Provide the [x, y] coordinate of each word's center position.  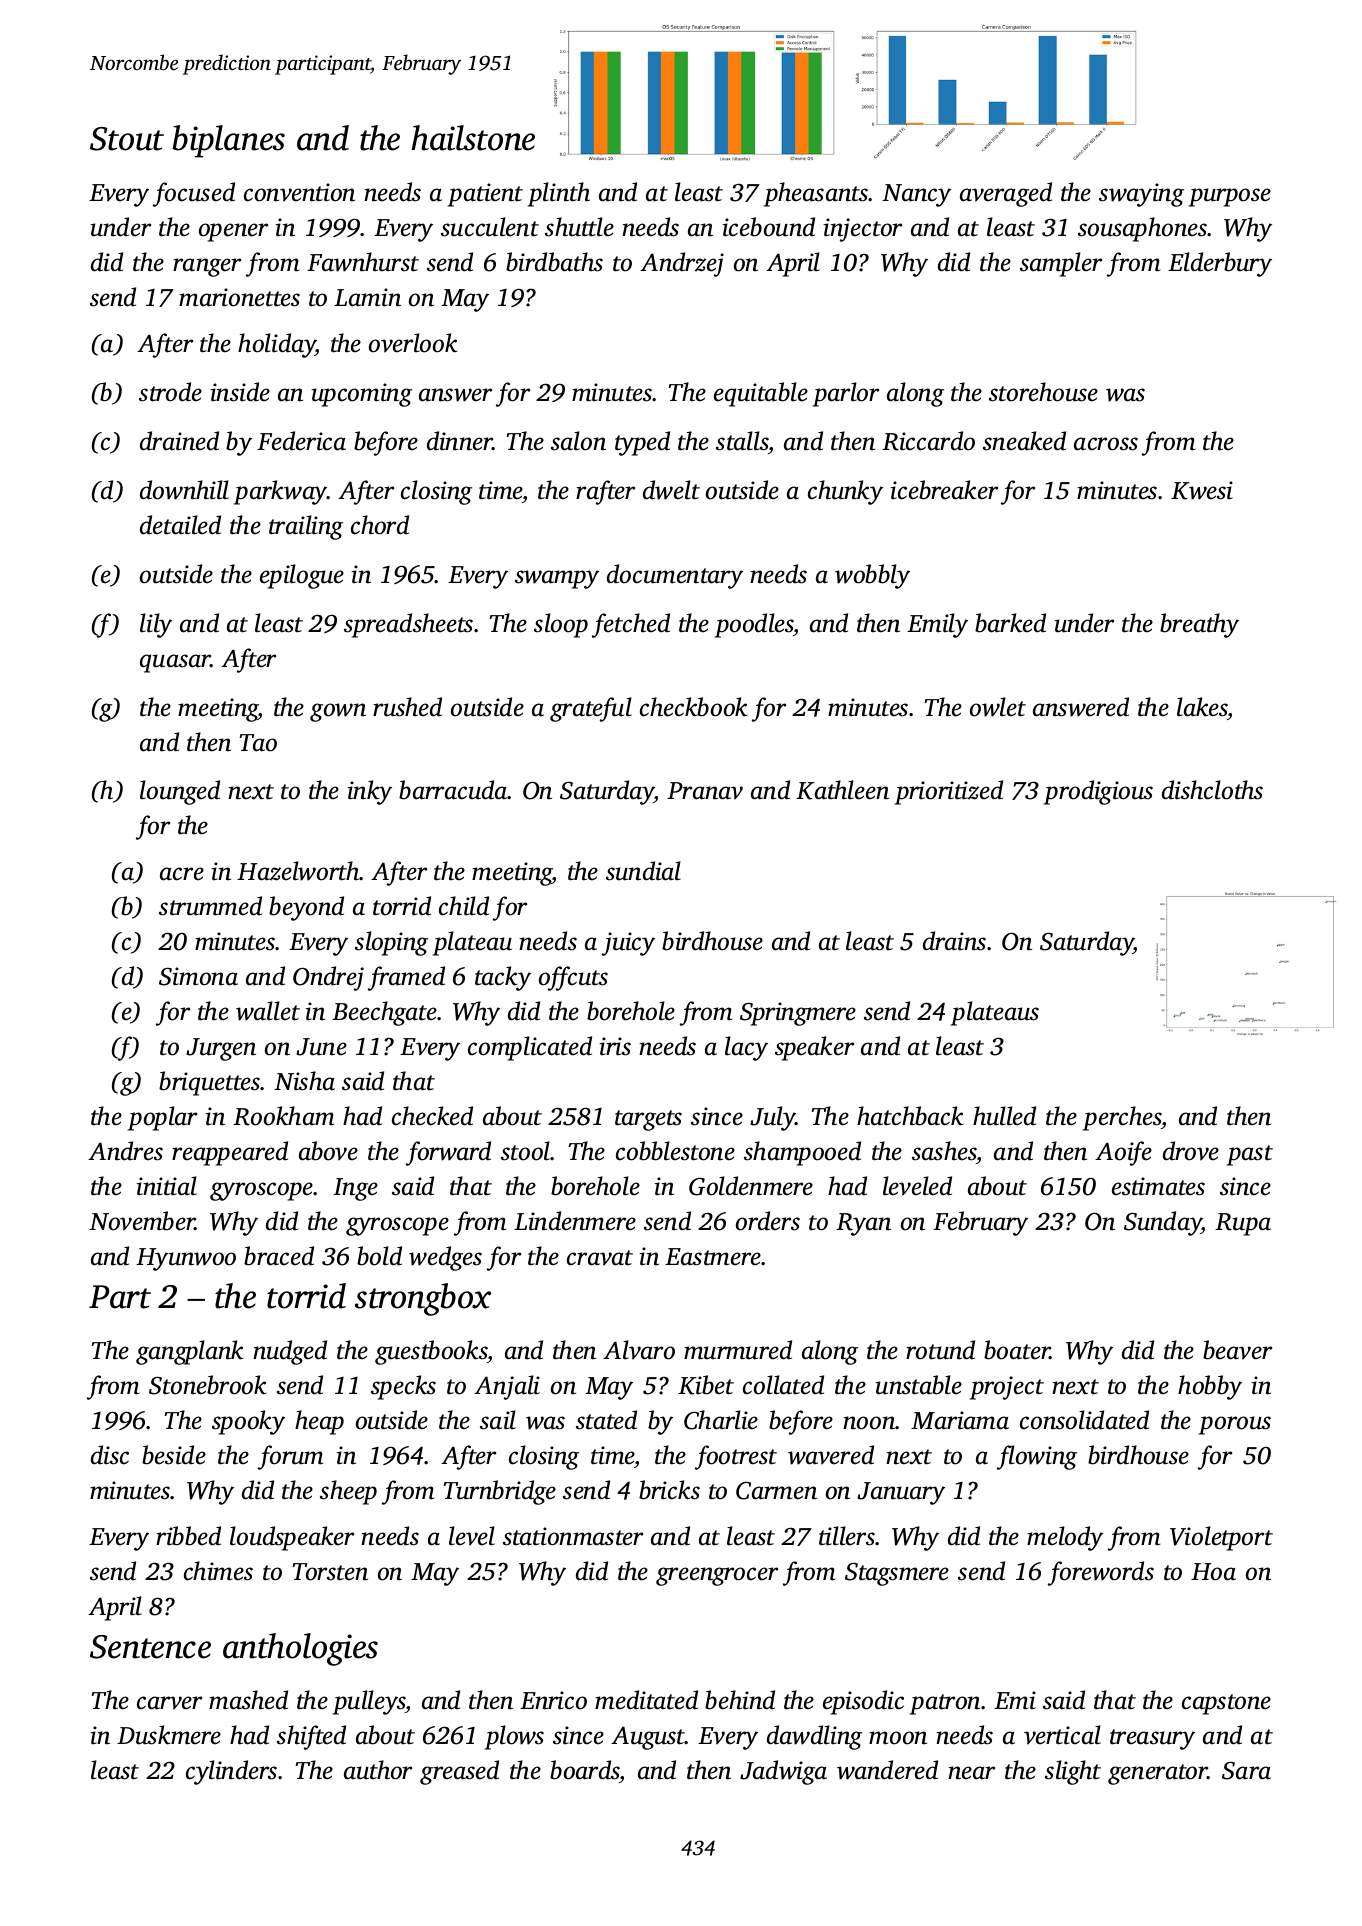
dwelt [671, 490]
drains [954, 941]
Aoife [1123, 1153]
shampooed [802, 1153]
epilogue [302, 576]
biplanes [228, 141]
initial [167, 1186]
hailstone [473, 138]
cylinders [231, 1772]
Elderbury [1220, 264]
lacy [746, 1048]
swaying [1141, 195]
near [971, 1773]
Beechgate [384, 1013]
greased [459, 1772]
